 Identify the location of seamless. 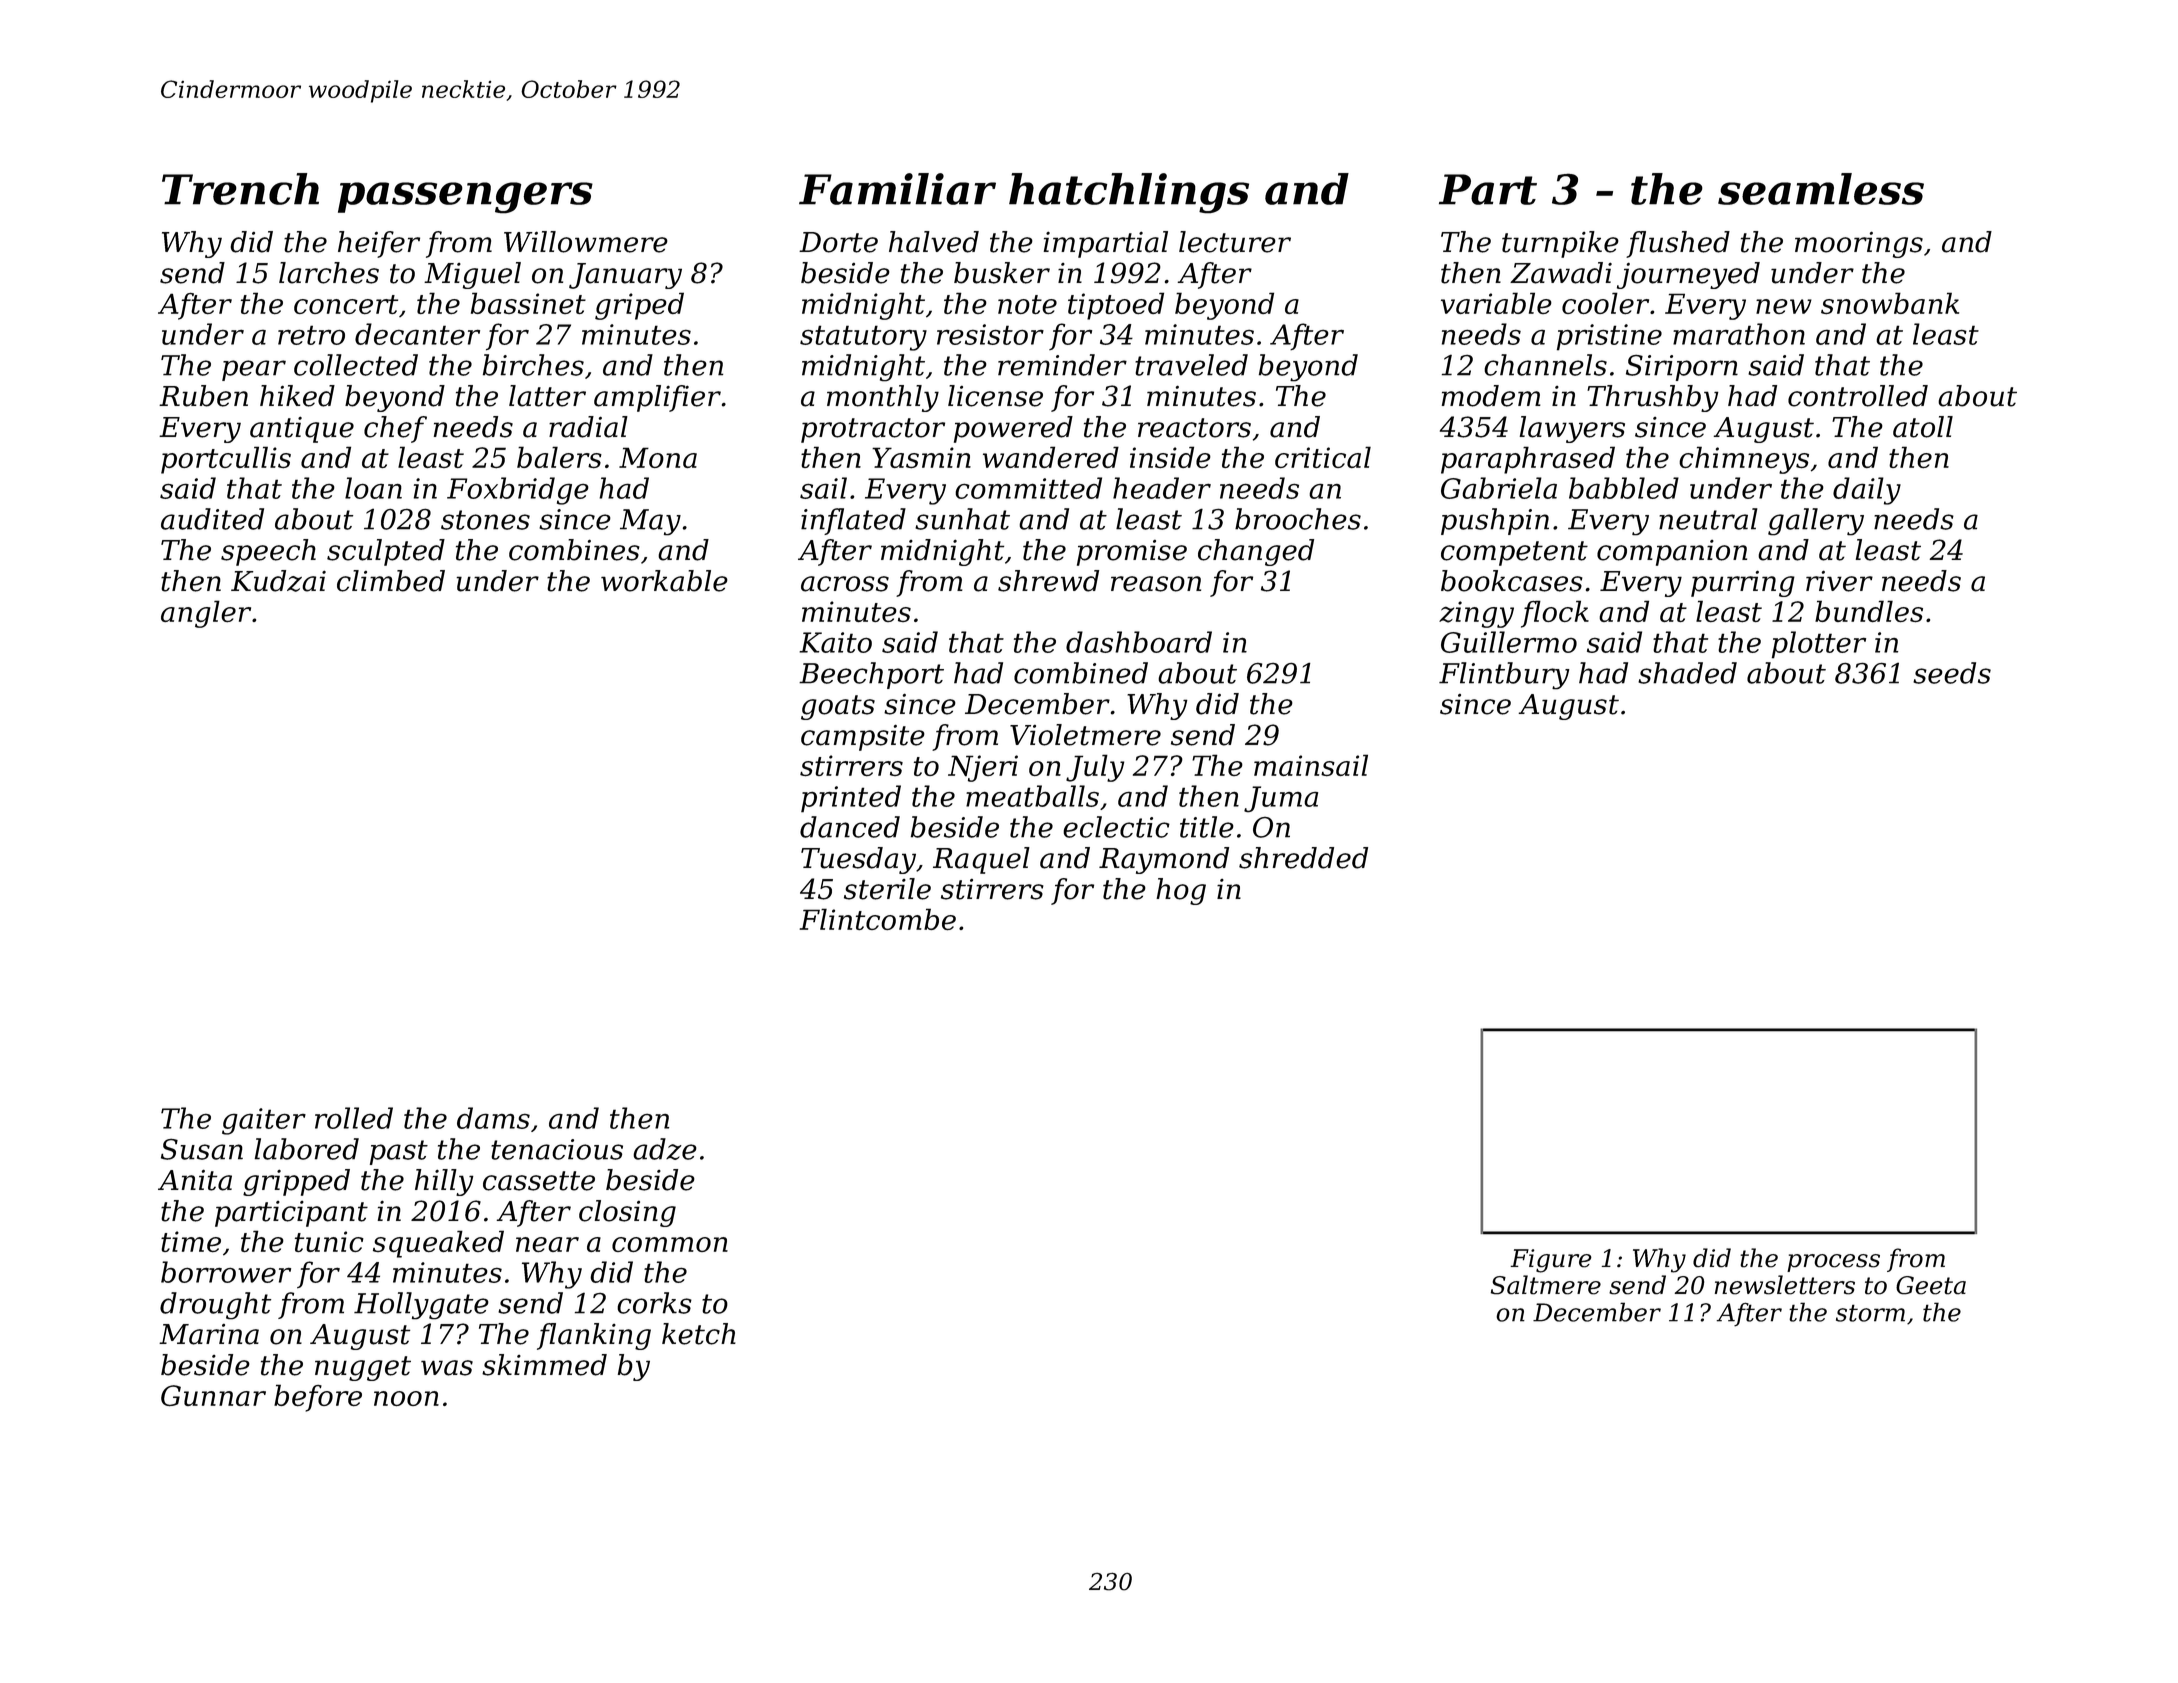
(1821, 189).
